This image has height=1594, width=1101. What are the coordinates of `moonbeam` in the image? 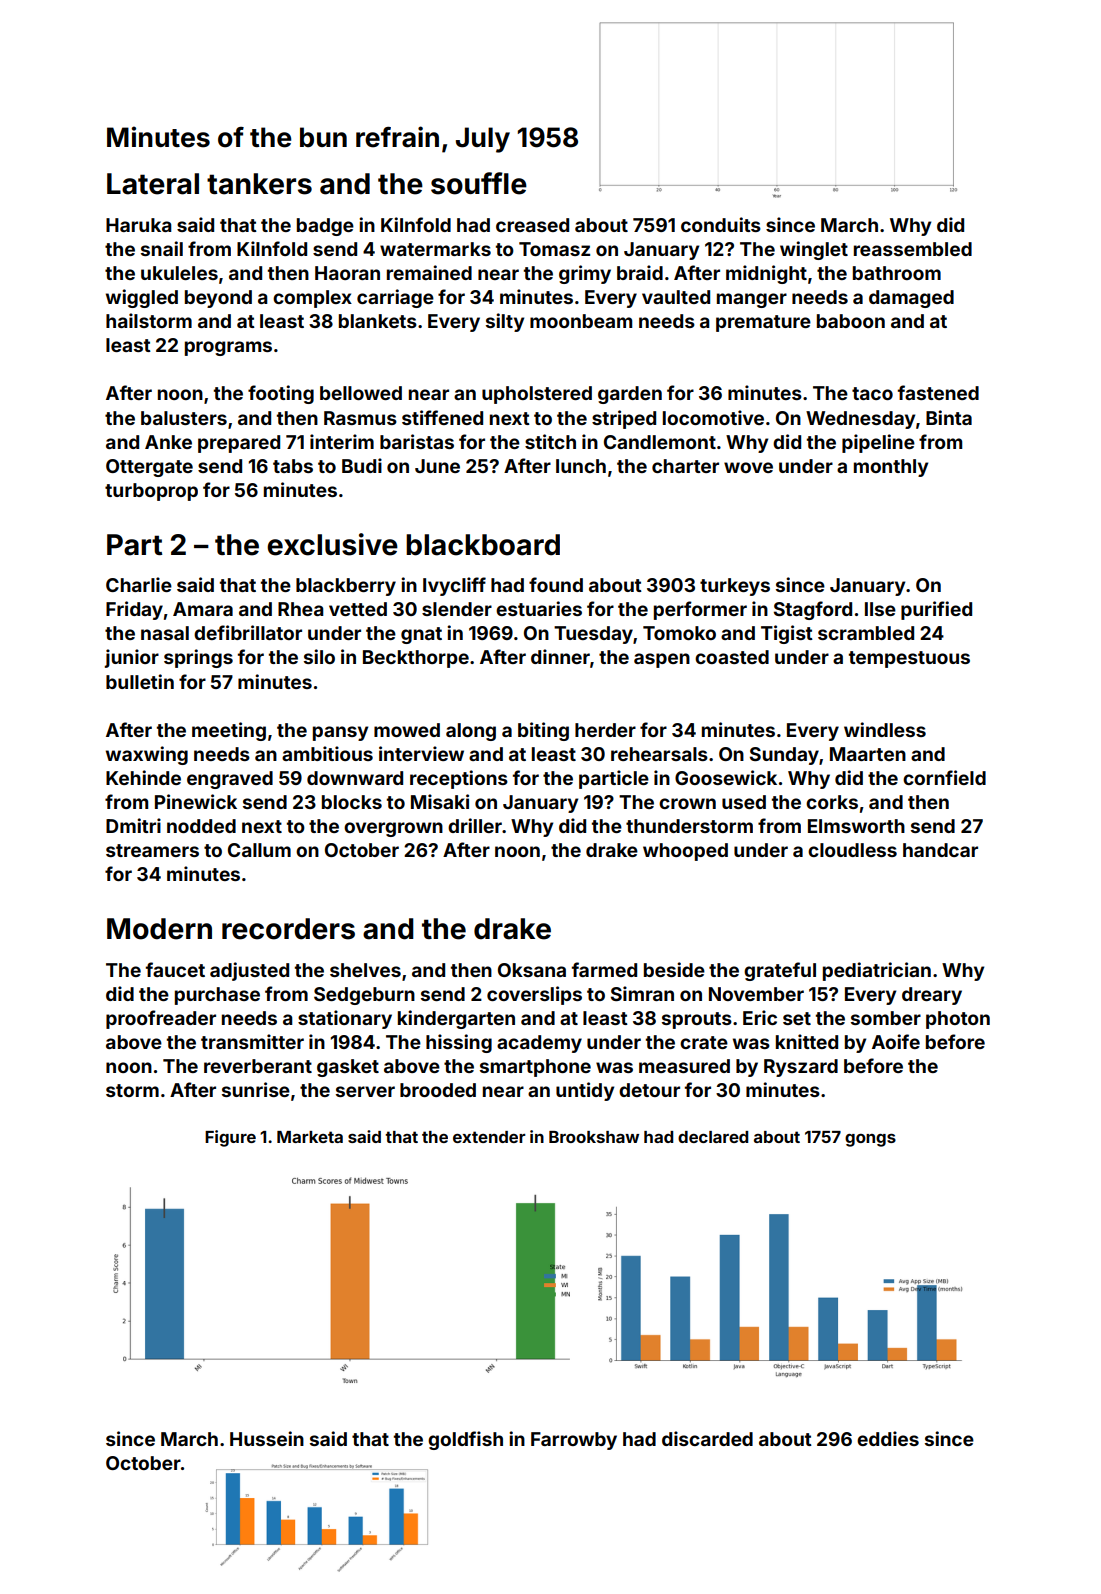 It's located at (581, 321).
